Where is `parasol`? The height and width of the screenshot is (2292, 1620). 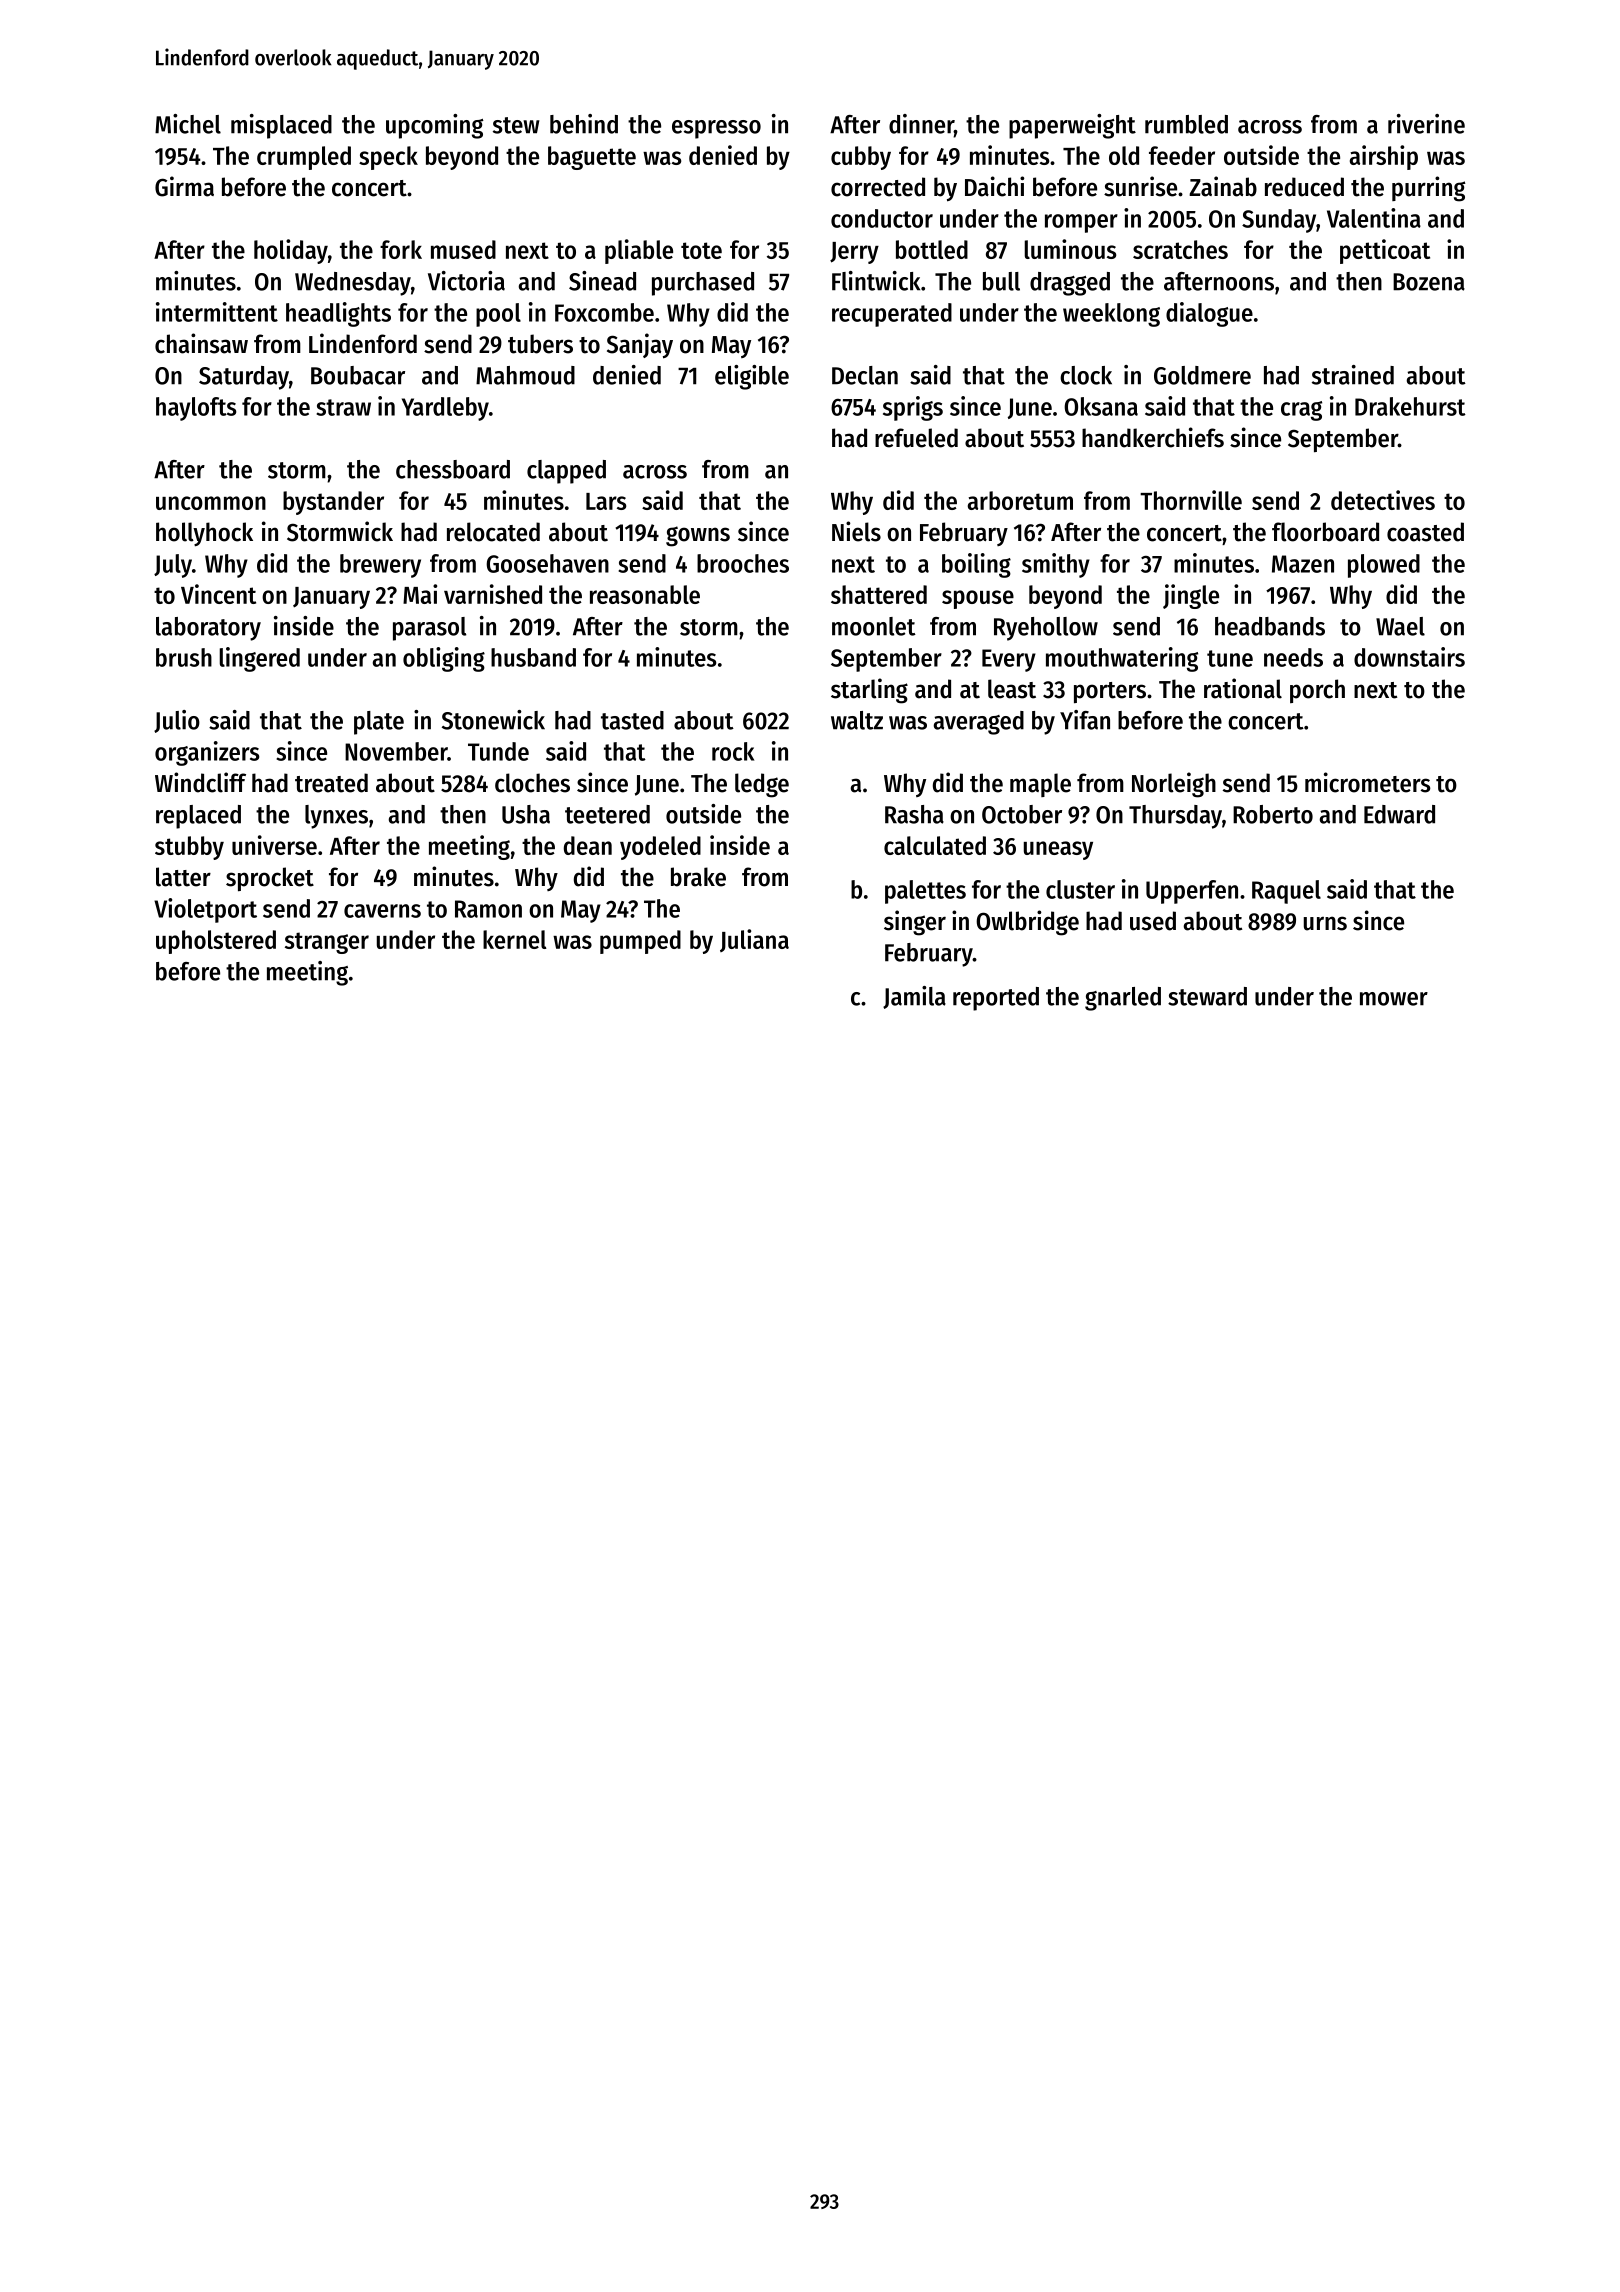
parasol is located at coordinates (429, 629).
